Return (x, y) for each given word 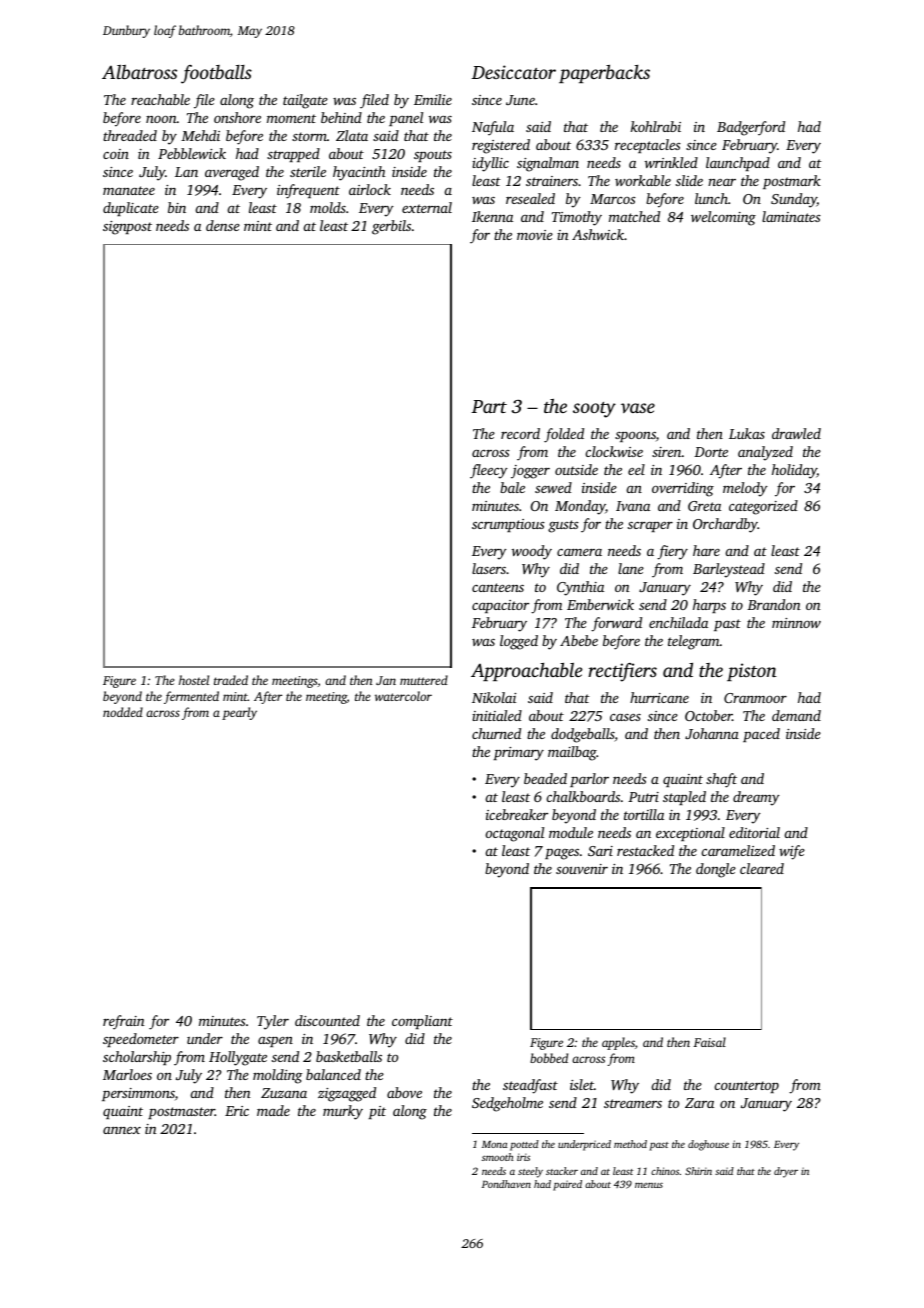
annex (122, 1130)
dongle (716, 870)
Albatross (139, 72)
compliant (422, 1022)
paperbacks (604, 74)
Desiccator (514, 72)
